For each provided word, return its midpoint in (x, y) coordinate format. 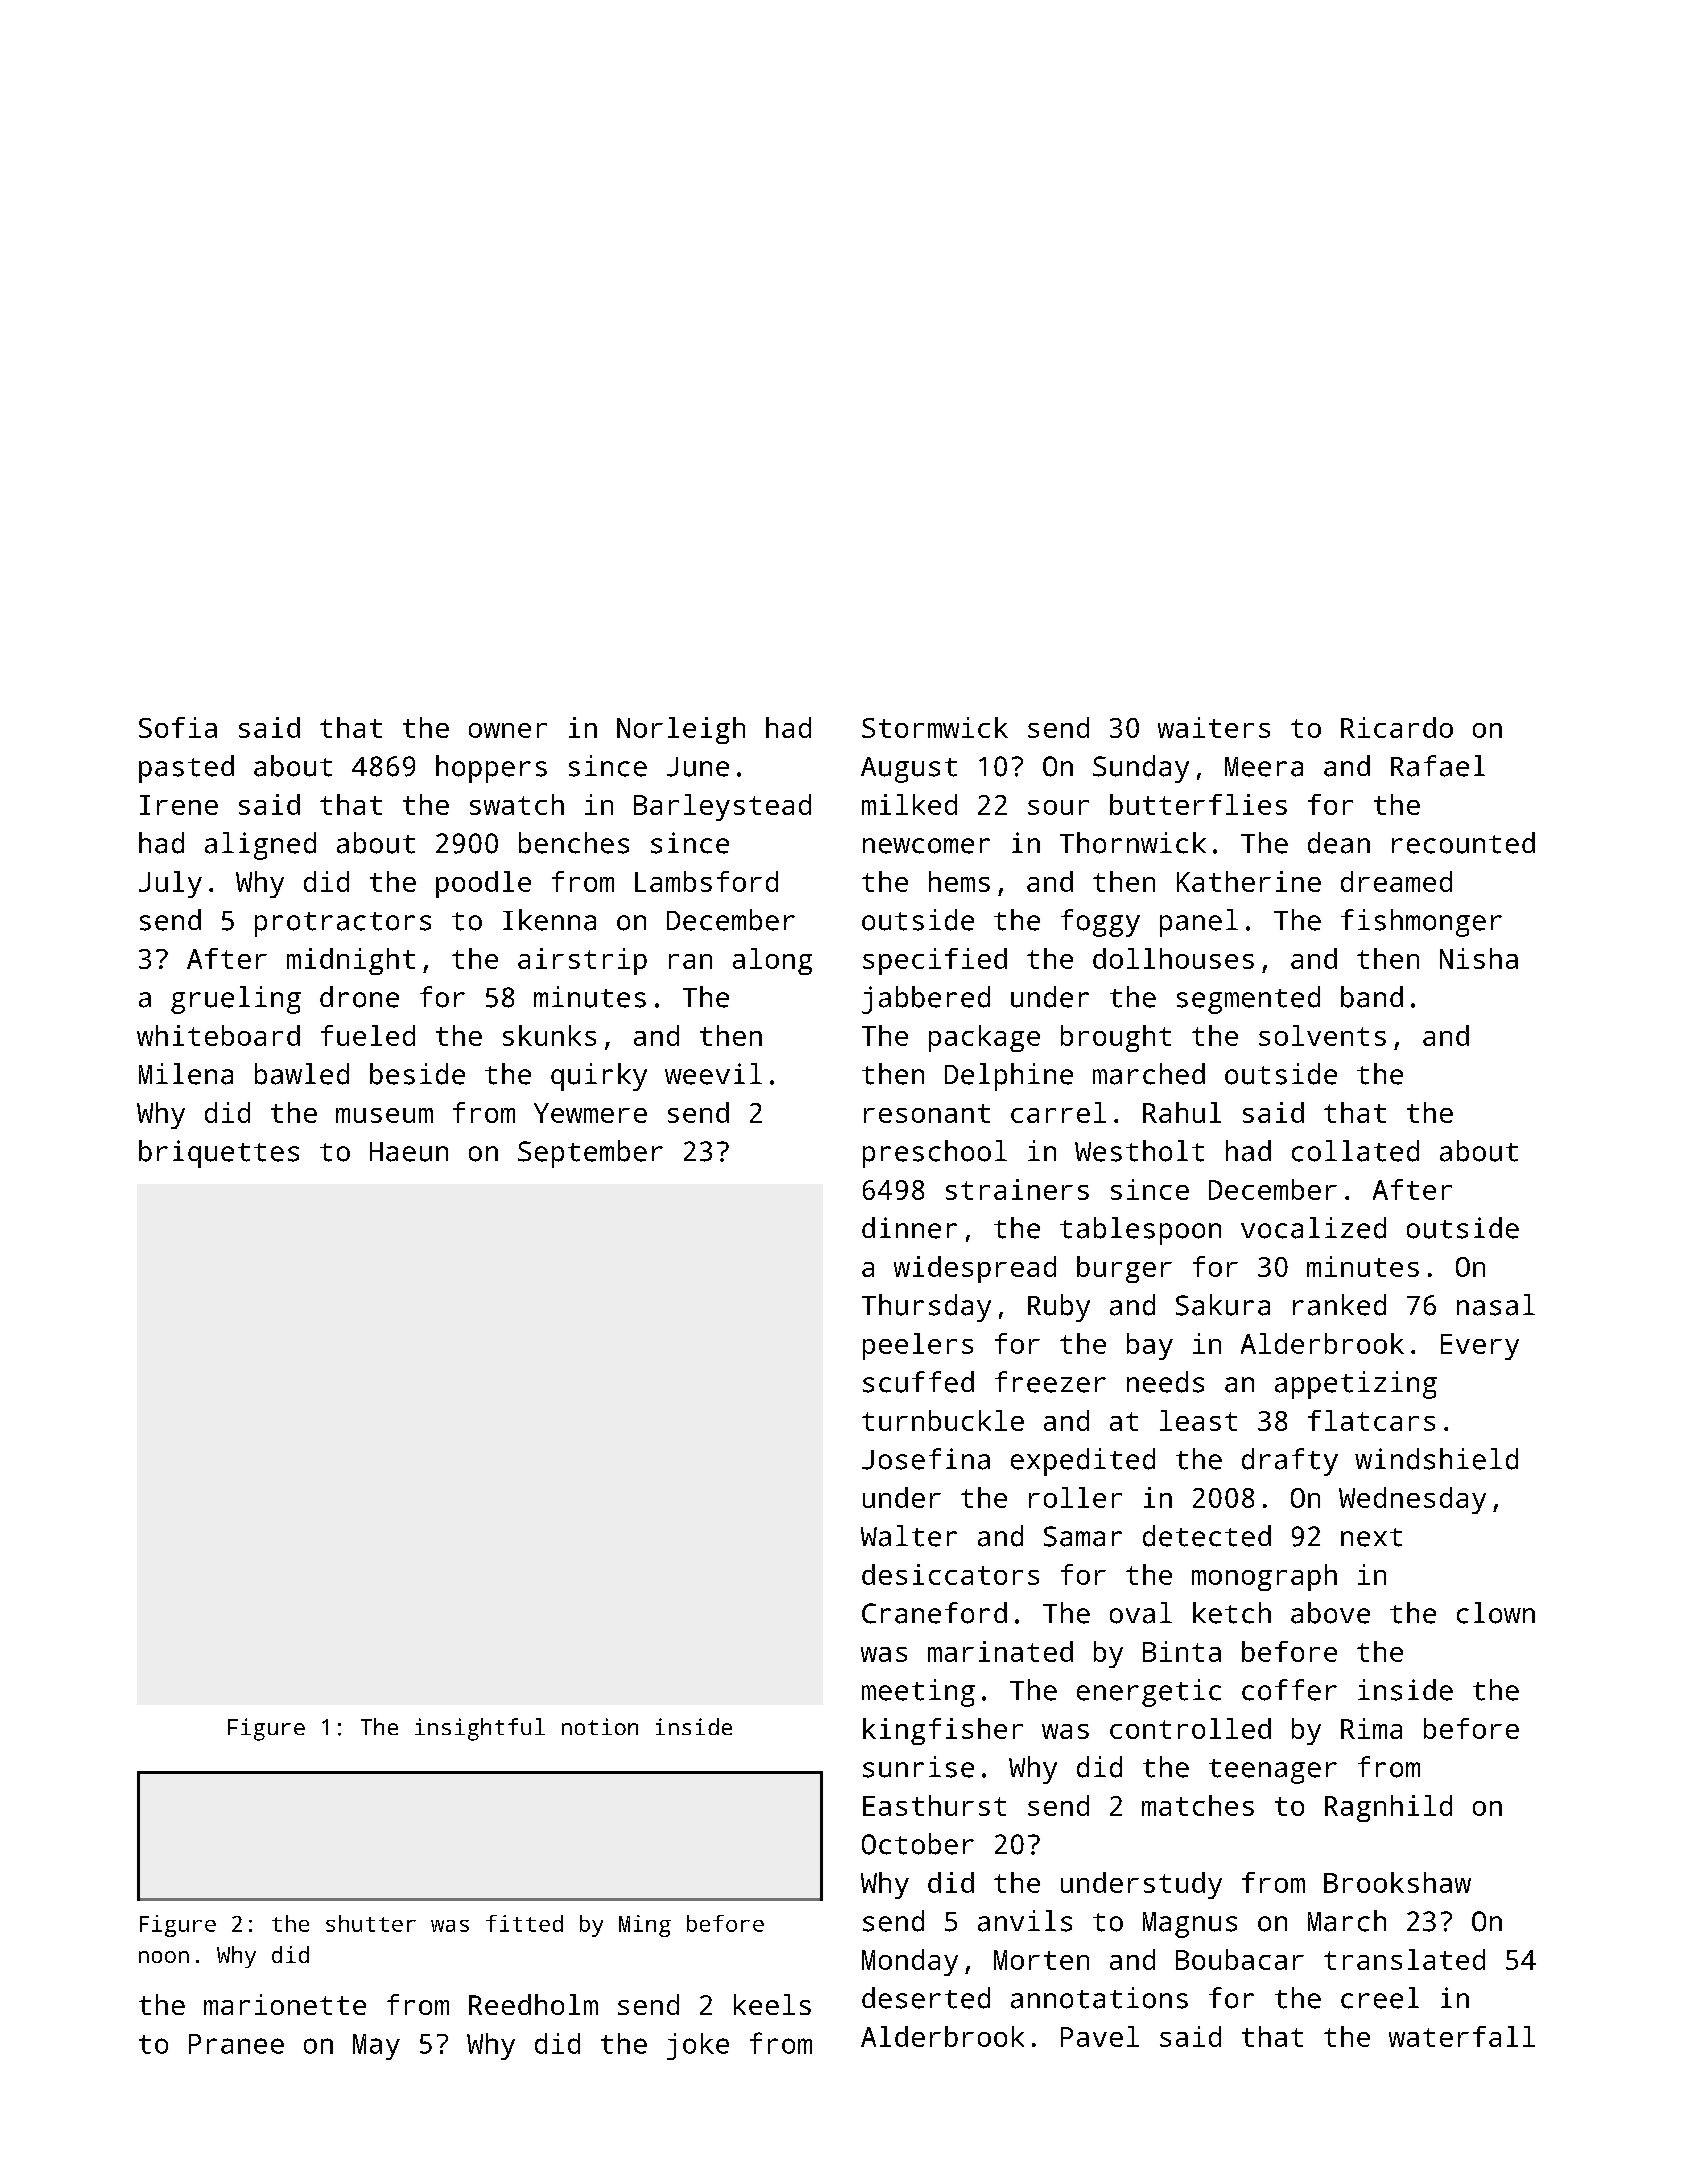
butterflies (1198, 804)
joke (698, 2046)
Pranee (236, 2044)
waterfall (1462, 2036)
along (772, 961)
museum (384, 1115)
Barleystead (722, 807)
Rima (1371, 1728)
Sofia (178, 727)
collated (1355, 1151)
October (918, 1844)
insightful (480, 1729)
